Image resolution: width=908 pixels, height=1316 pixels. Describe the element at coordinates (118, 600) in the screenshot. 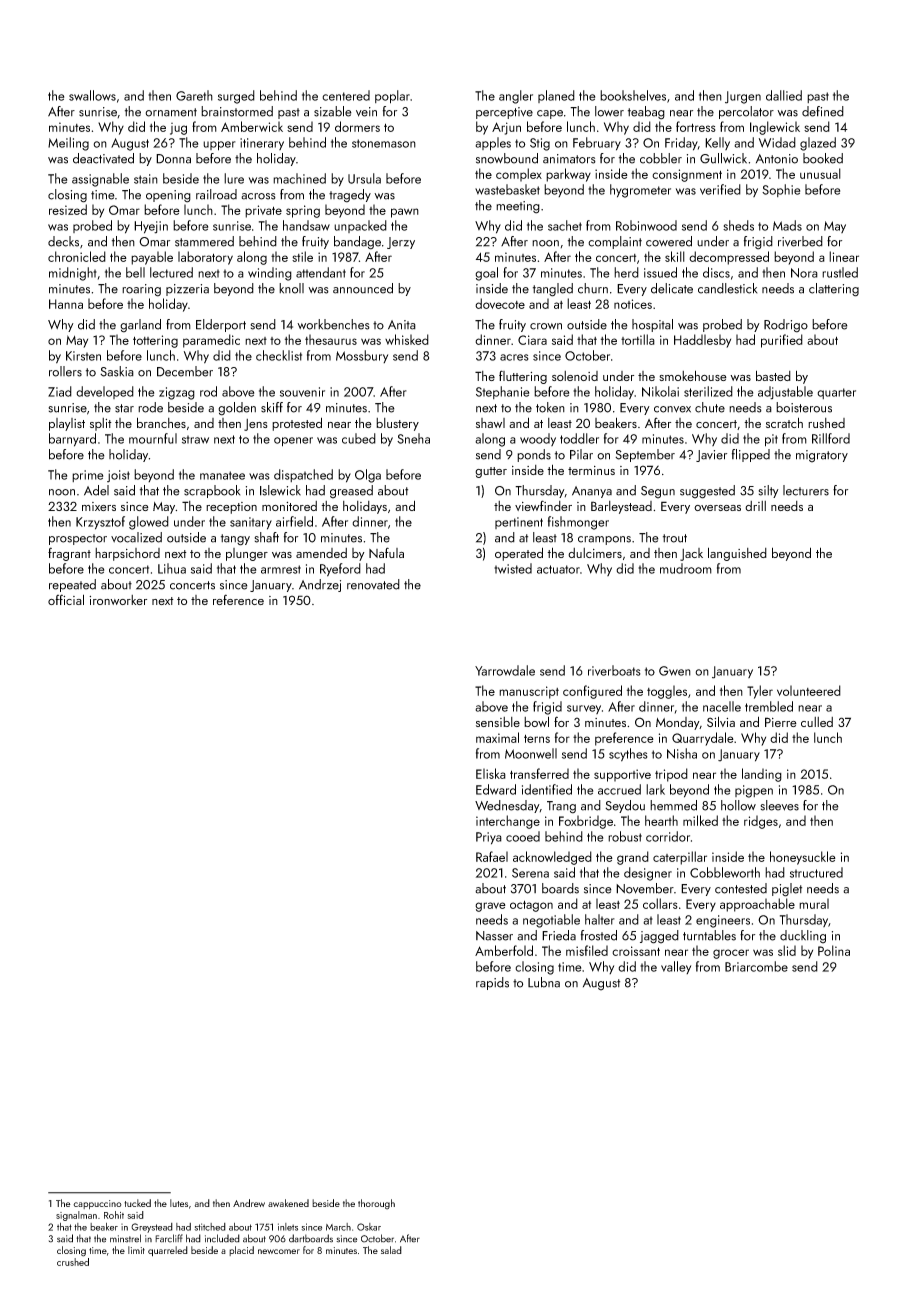

I see `ironworker` at that location.
